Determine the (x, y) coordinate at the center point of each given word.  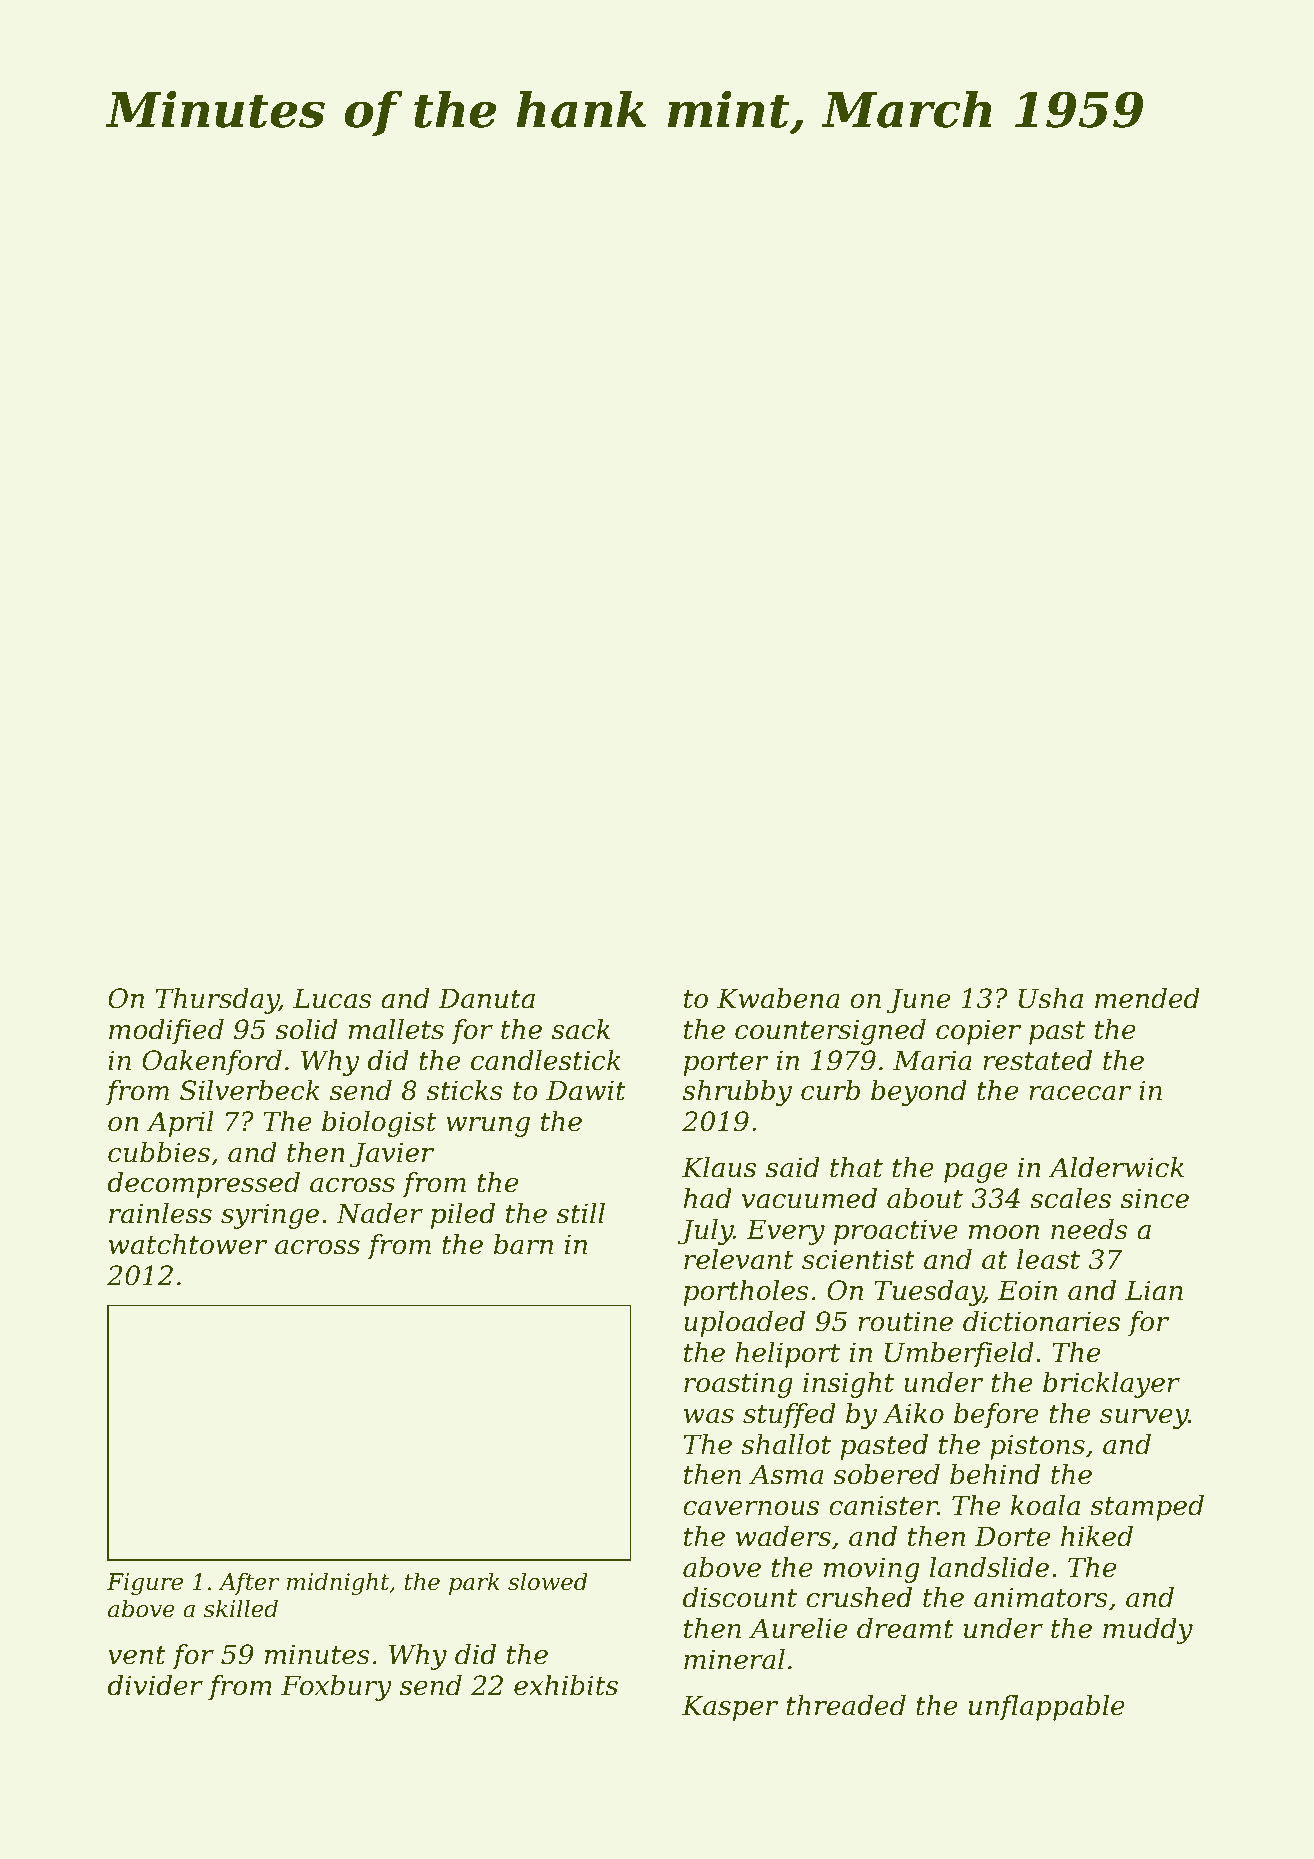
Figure (145, 1584)
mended (1147, 998)
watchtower (188, 1244)
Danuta (486, 998)
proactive (896, 1232)
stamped (1147, 1508)
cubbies (159, 1152)
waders (783, 1536)
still (580, 1213)
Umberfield (959, 1355)
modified (166, 1032)
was (709, 1416)
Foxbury (336, 1688)
